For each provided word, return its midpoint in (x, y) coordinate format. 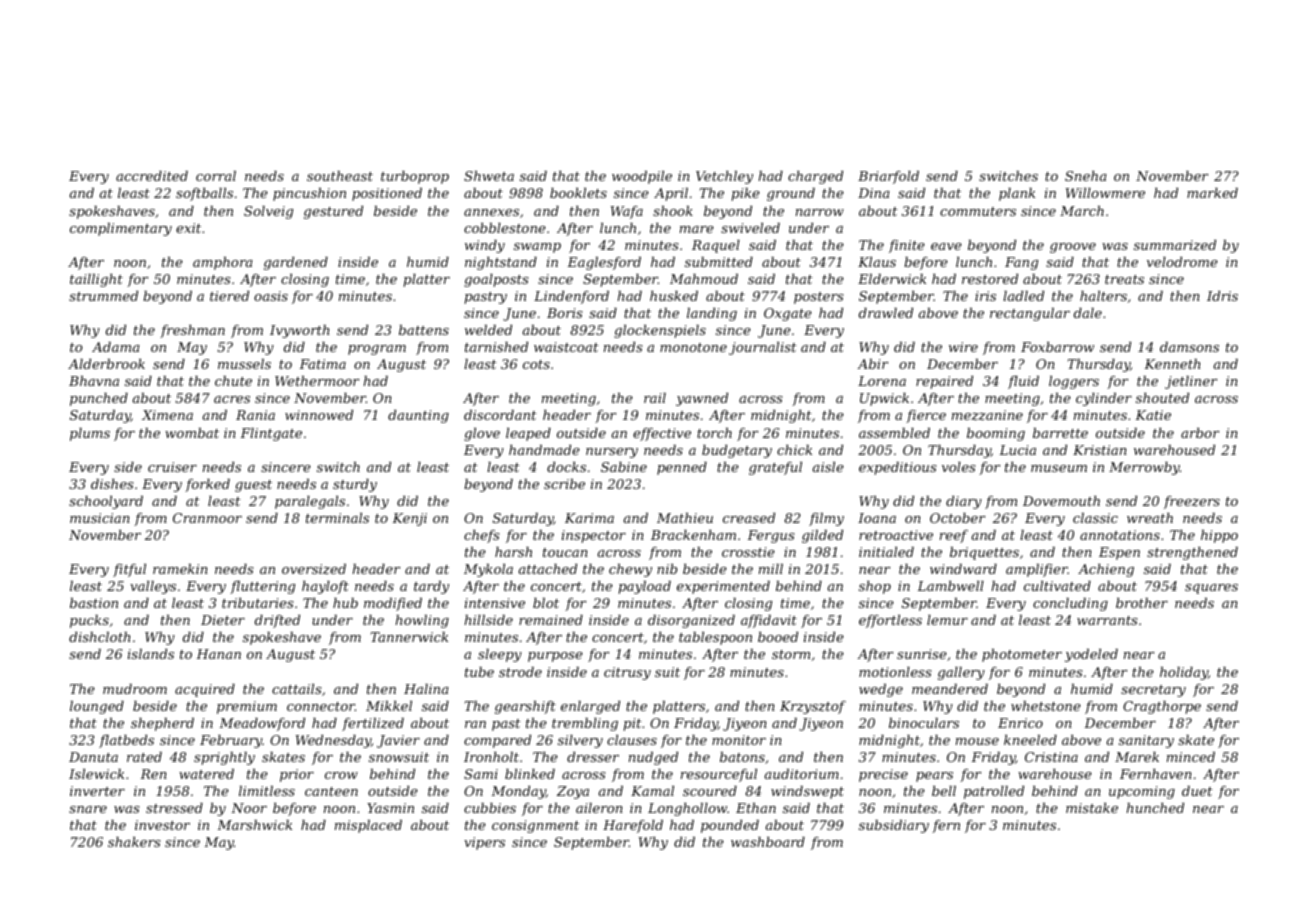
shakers (134, 842)
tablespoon (715, 638)
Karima (589, 518)
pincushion (309, 194)
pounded (730, 826)
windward (963, 569)
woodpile (642, 177)
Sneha (1086, 176)
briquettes (984, 553)
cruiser (172, 467)
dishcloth (99, 637)
